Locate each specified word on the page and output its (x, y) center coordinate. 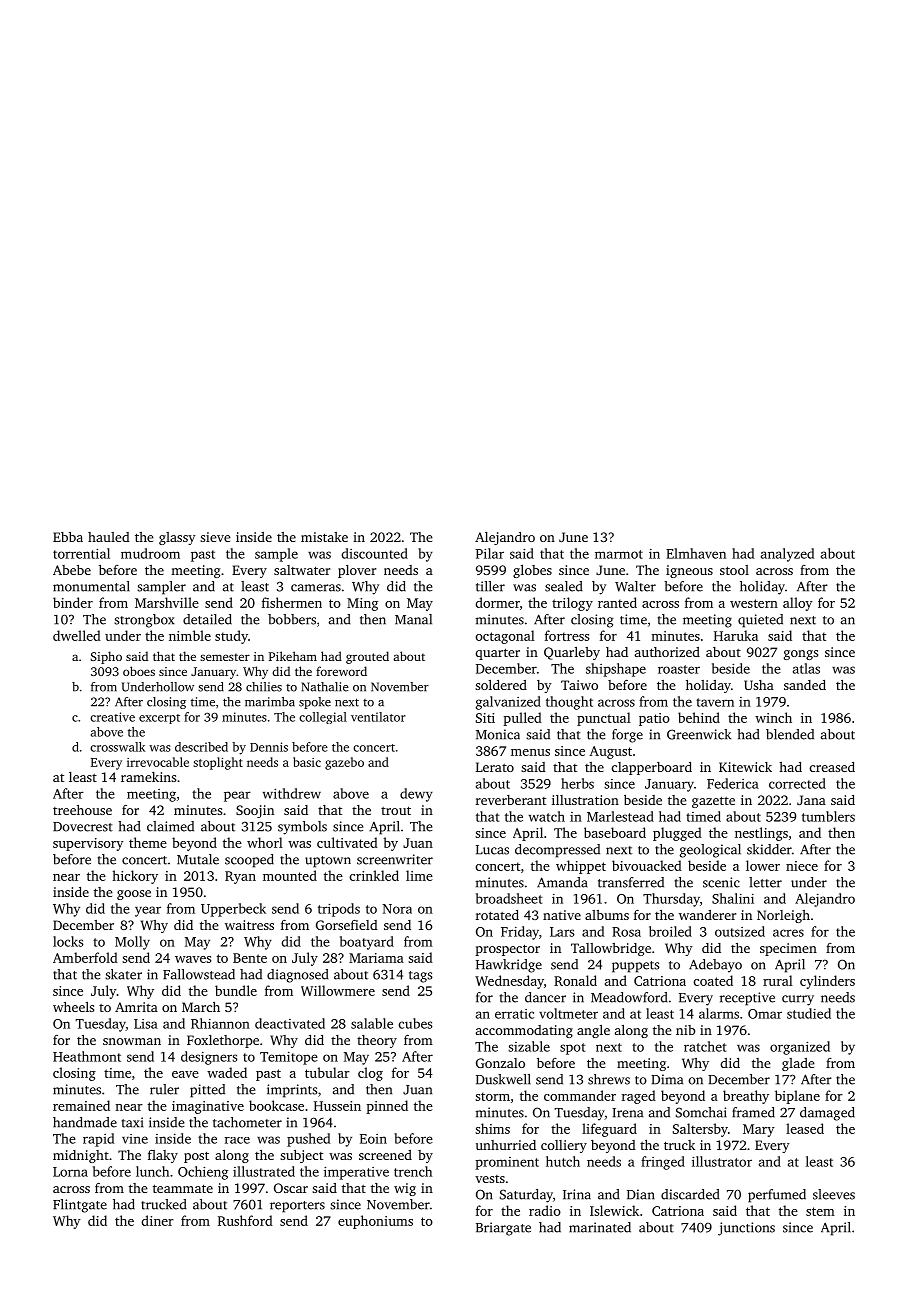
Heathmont (87, 1056)
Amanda (562, 882)
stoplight (218, 763)
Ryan (240, 877)
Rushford (245, 1220)
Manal (413, 619)
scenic (721, 882)
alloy (798, 604)
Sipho (106, 657)
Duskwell (503, 1079)
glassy (177, 538)
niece (802, 866)
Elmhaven (696, 553)
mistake (324, 537)
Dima (667, 1079)
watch (547, 816)
